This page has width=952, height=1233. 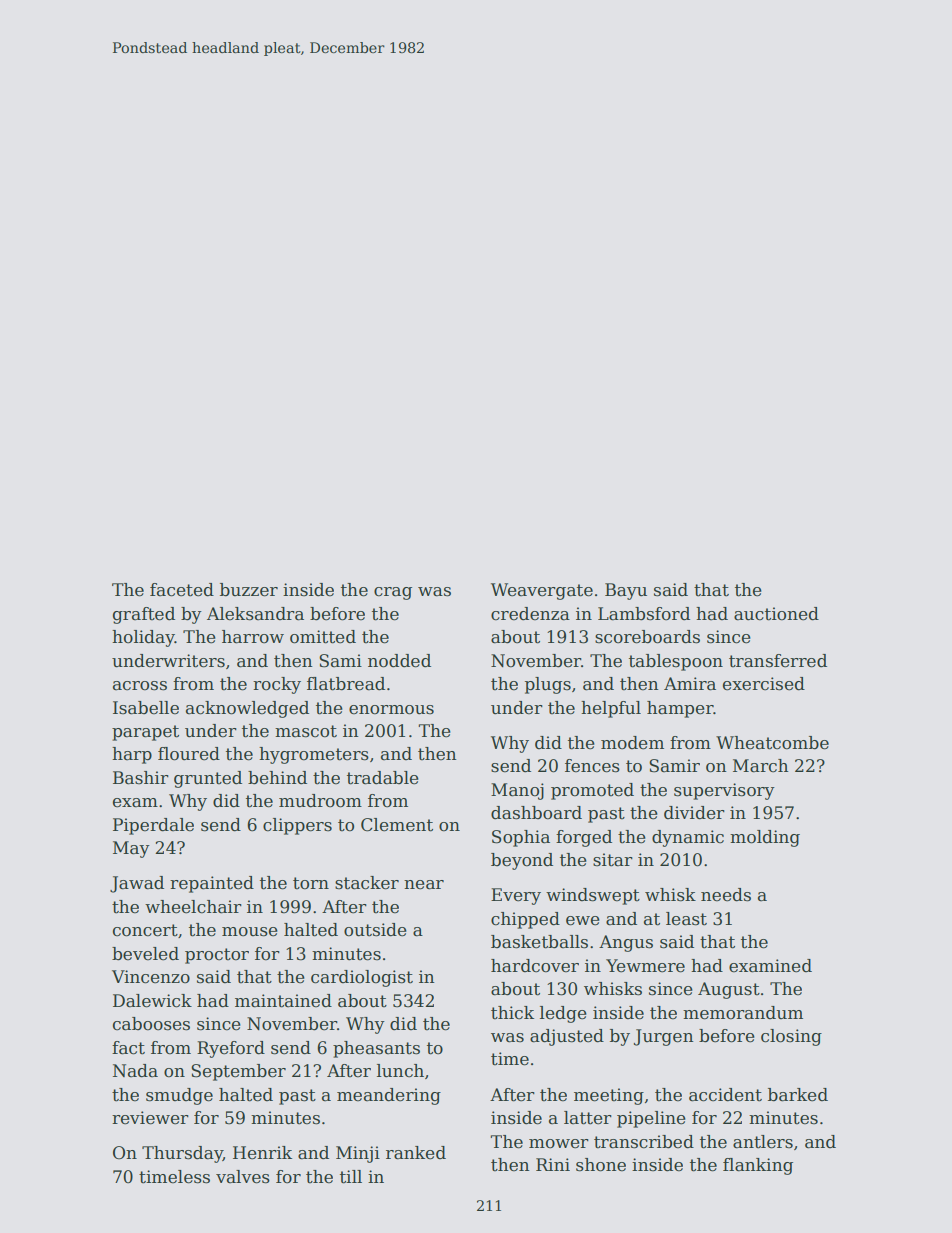 I want to click on March, so click(x=760, y=766).
